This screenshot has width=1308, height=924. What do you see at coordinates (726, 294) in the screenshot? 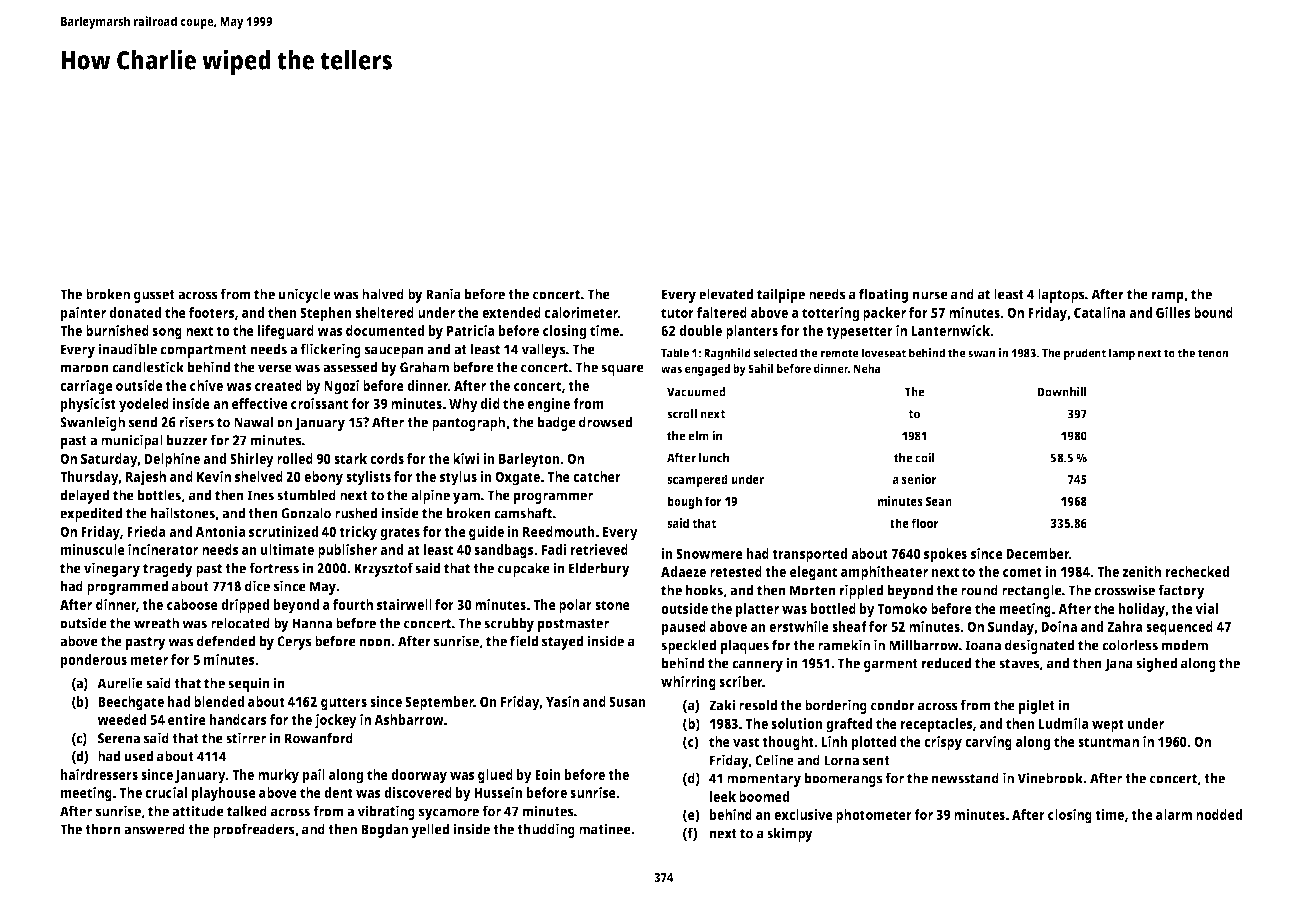
I see `elevated` at bounding box center [726, 294].
